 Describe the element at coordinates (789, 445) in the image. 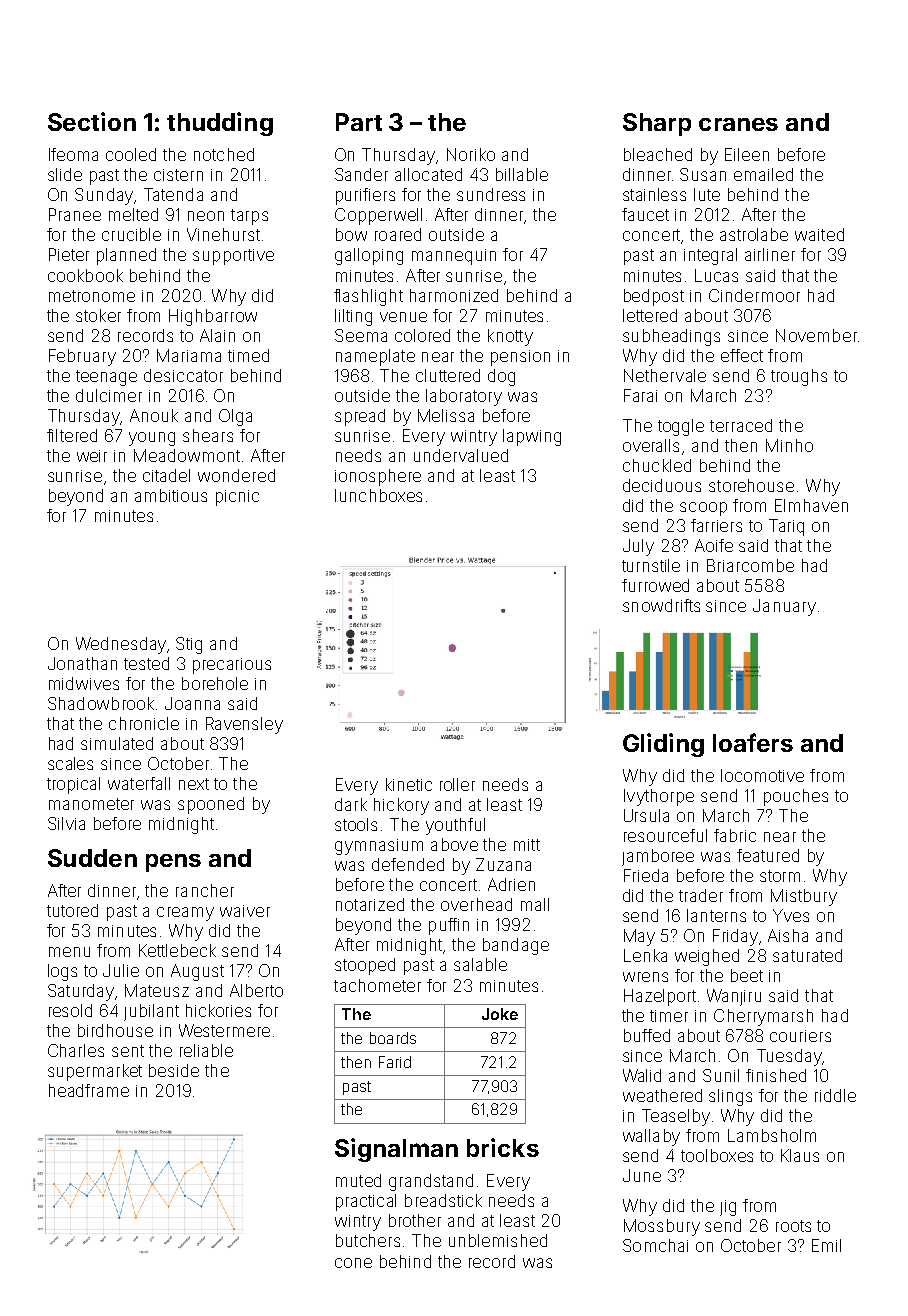

I see `Minho` at that location.
